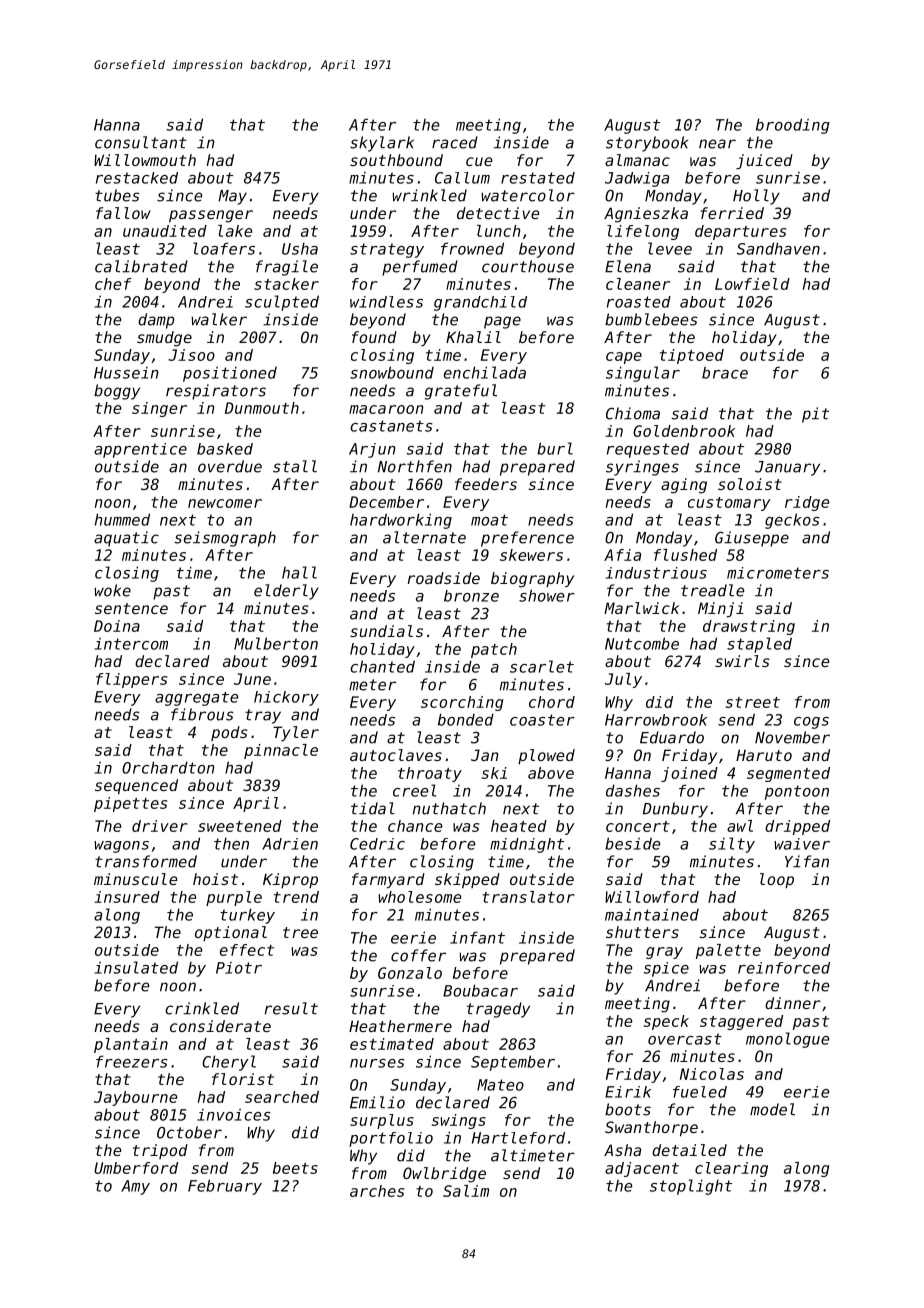 This screenshot has width=924, height=1308. What do you see at coordinates (685, 555) in the screenshot?
I see `flushed` at bounding box center [685, 555].
